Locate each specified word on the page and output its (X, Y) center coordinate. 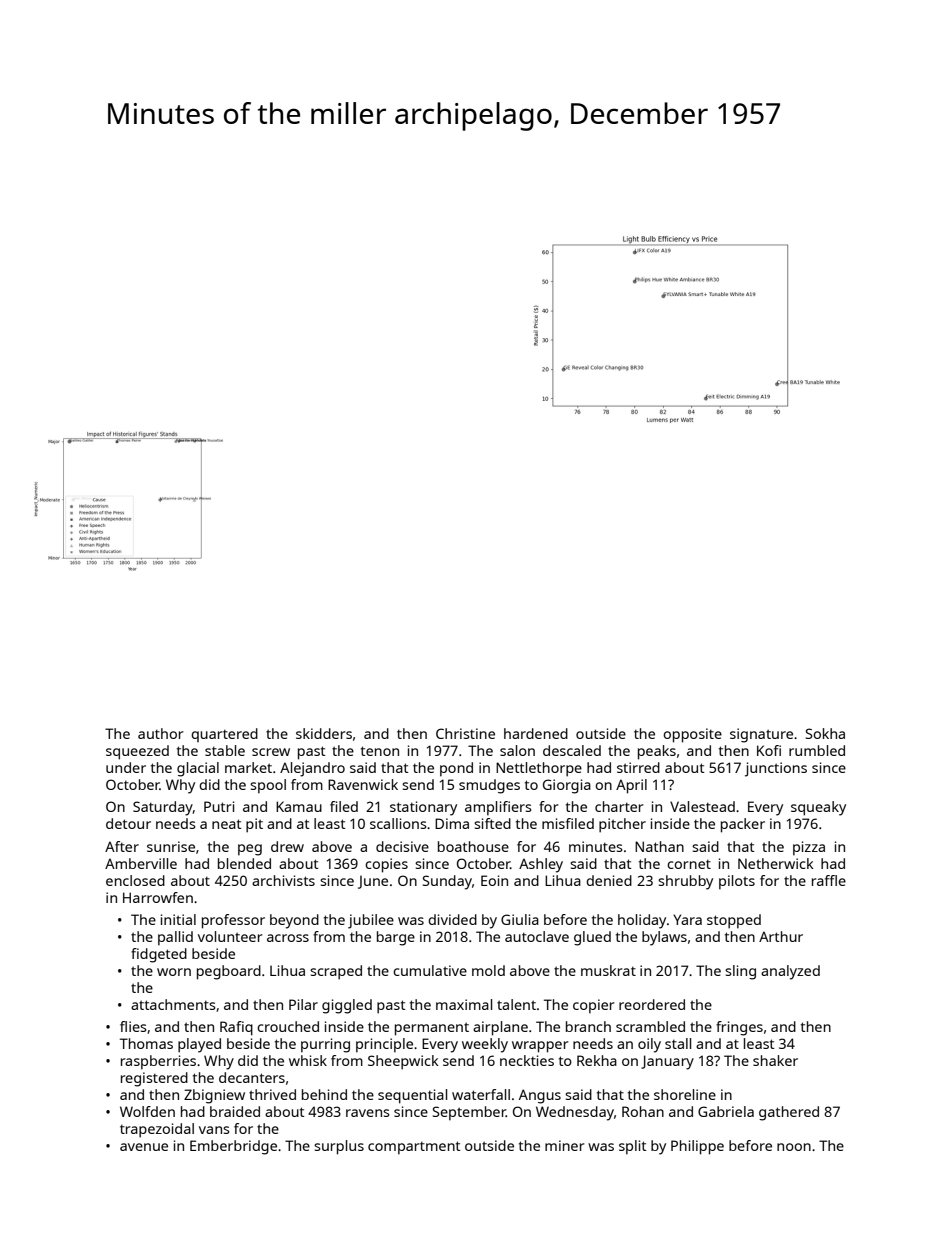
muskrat (608, 970)
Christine (465, 733)
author (161, 733)
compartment (414, 1148)
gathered (789, 1113)
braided (235, 1111)
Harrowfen (158, 897)
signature (761, 735)
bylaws (664, 938)
